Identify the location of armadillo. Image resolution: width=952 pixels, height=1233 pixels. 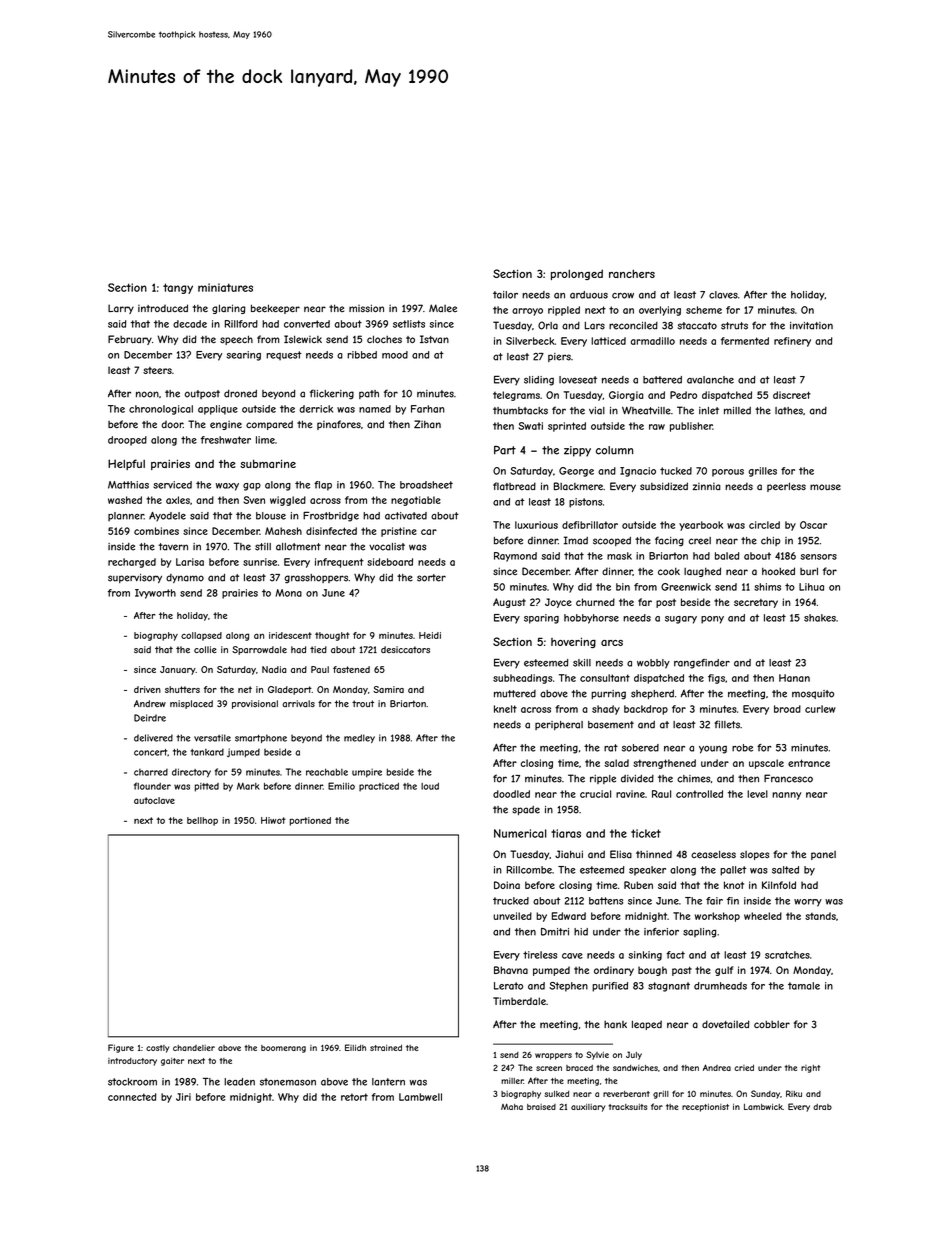
(653, 341).
